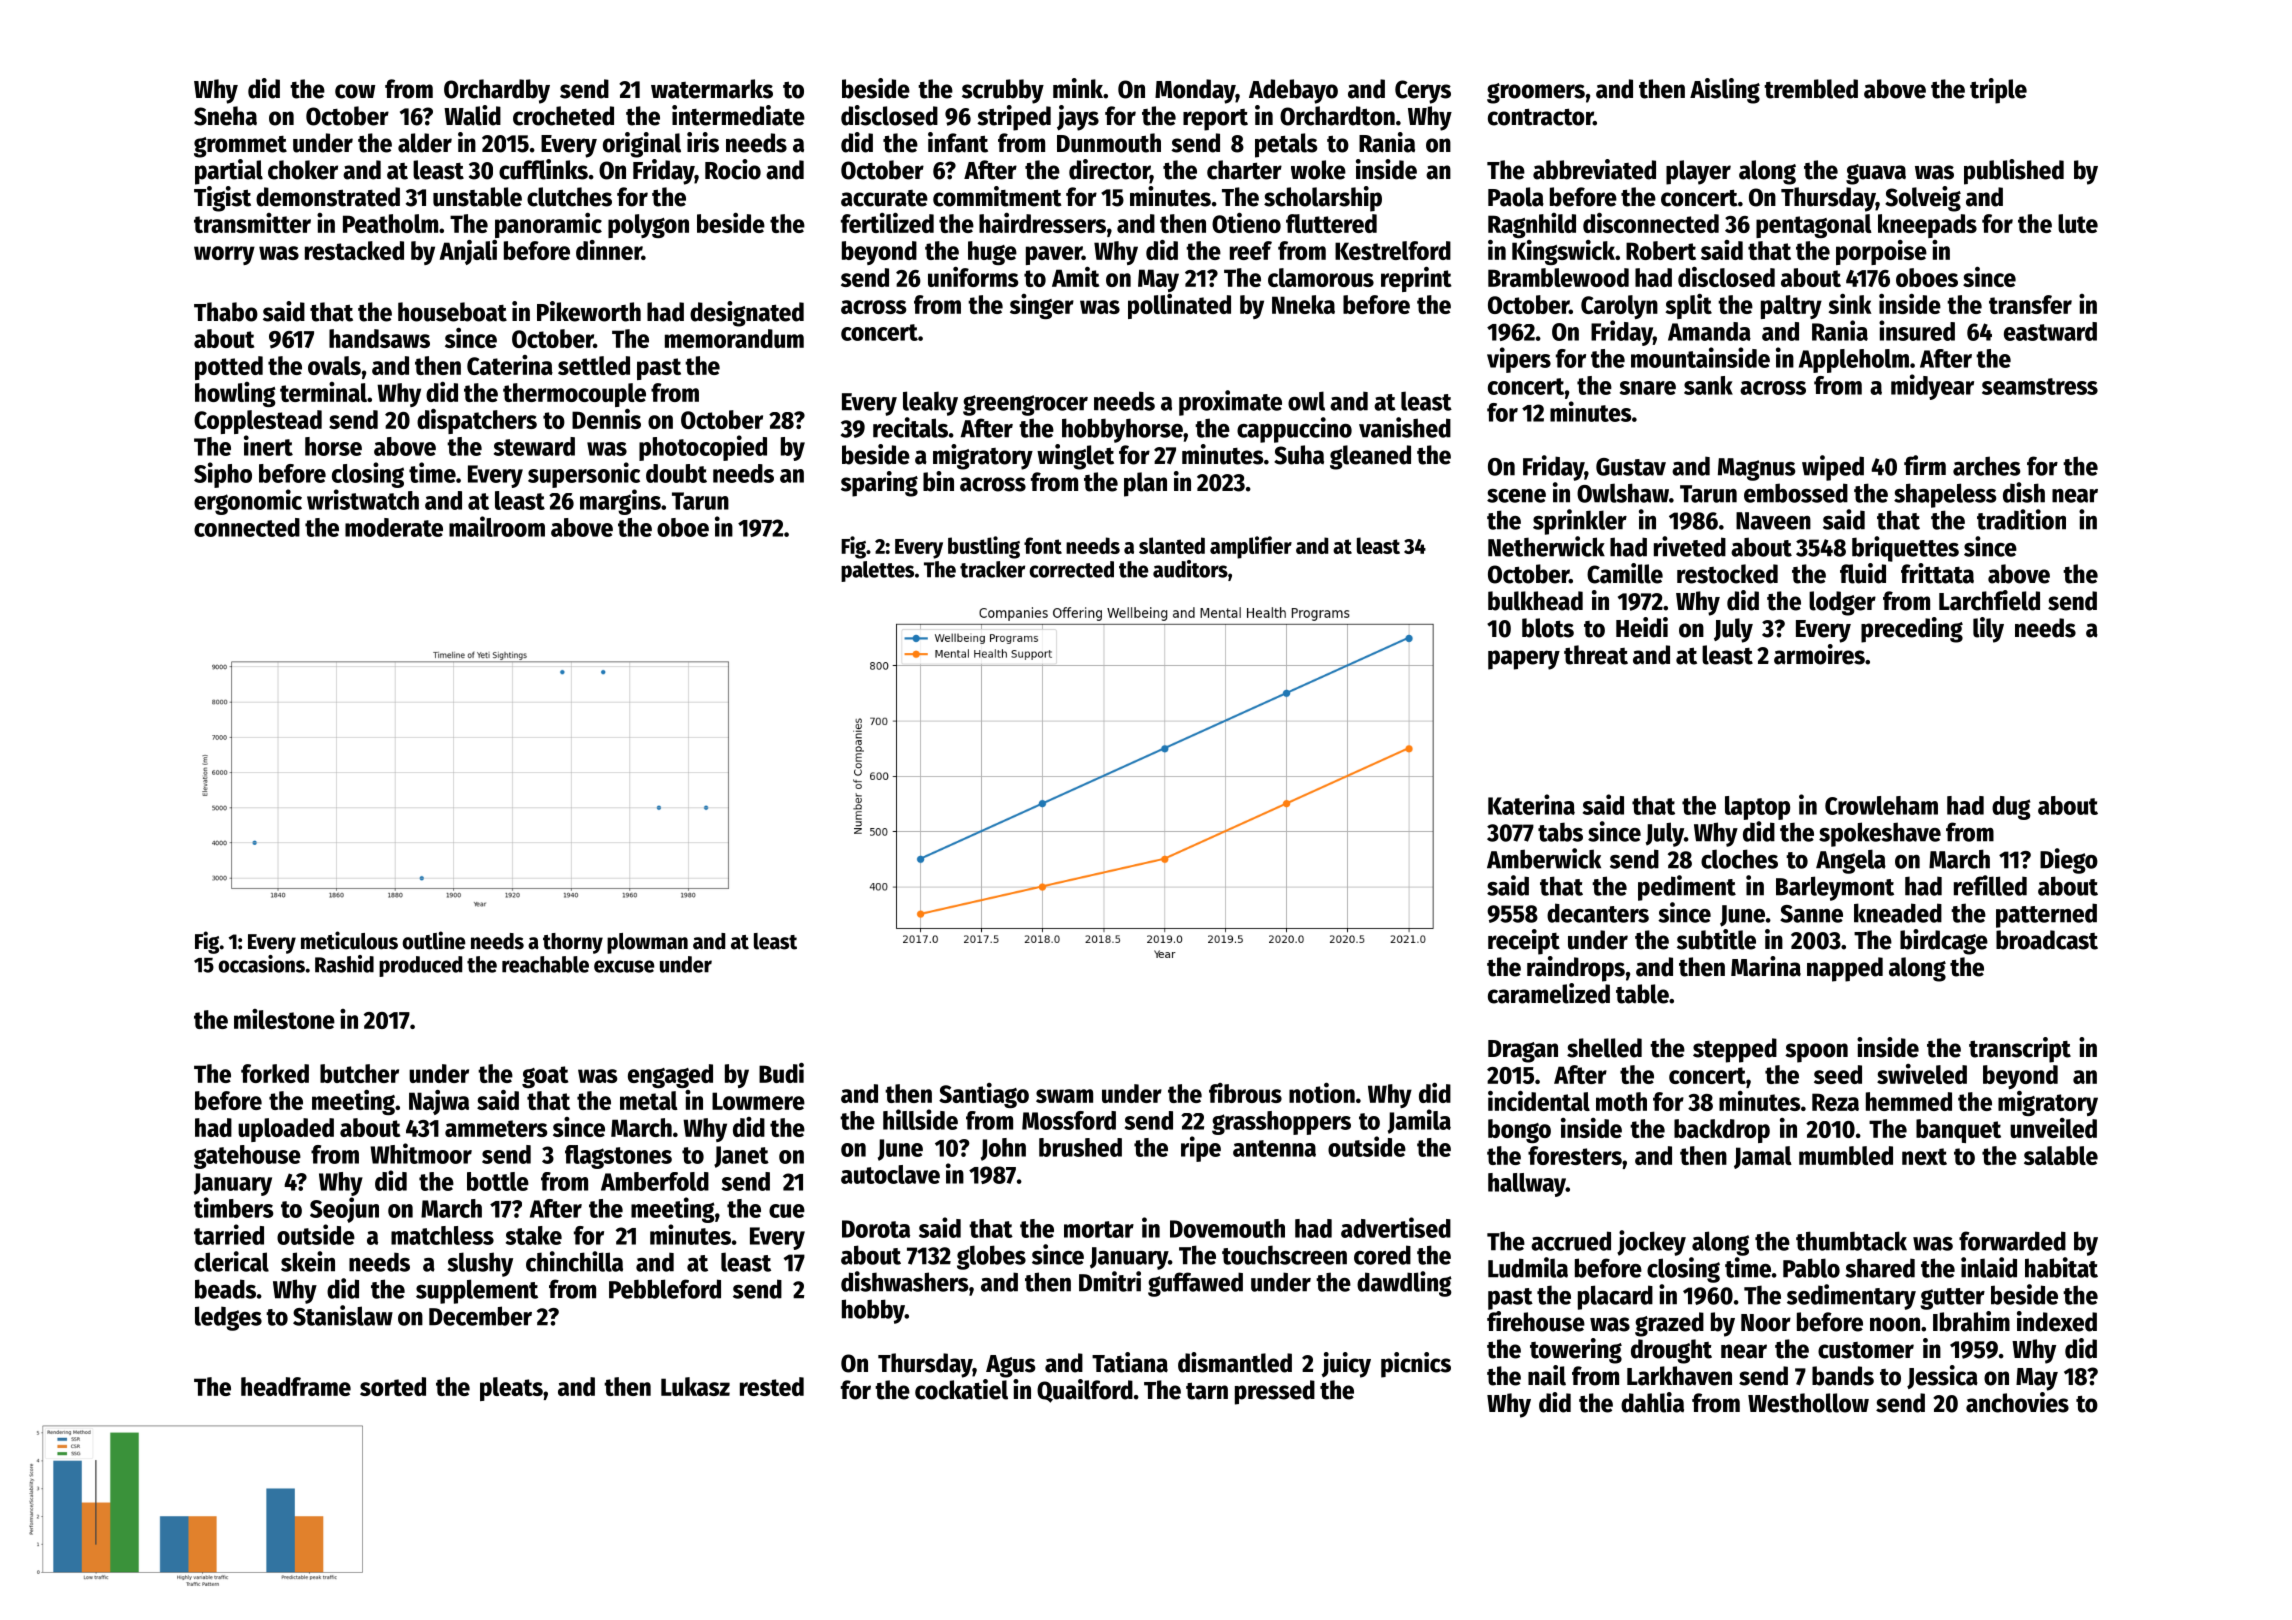  What do you see at coordinates (1998, 91) in the image?
I see `triple` at bounding box center [1998, 91].
